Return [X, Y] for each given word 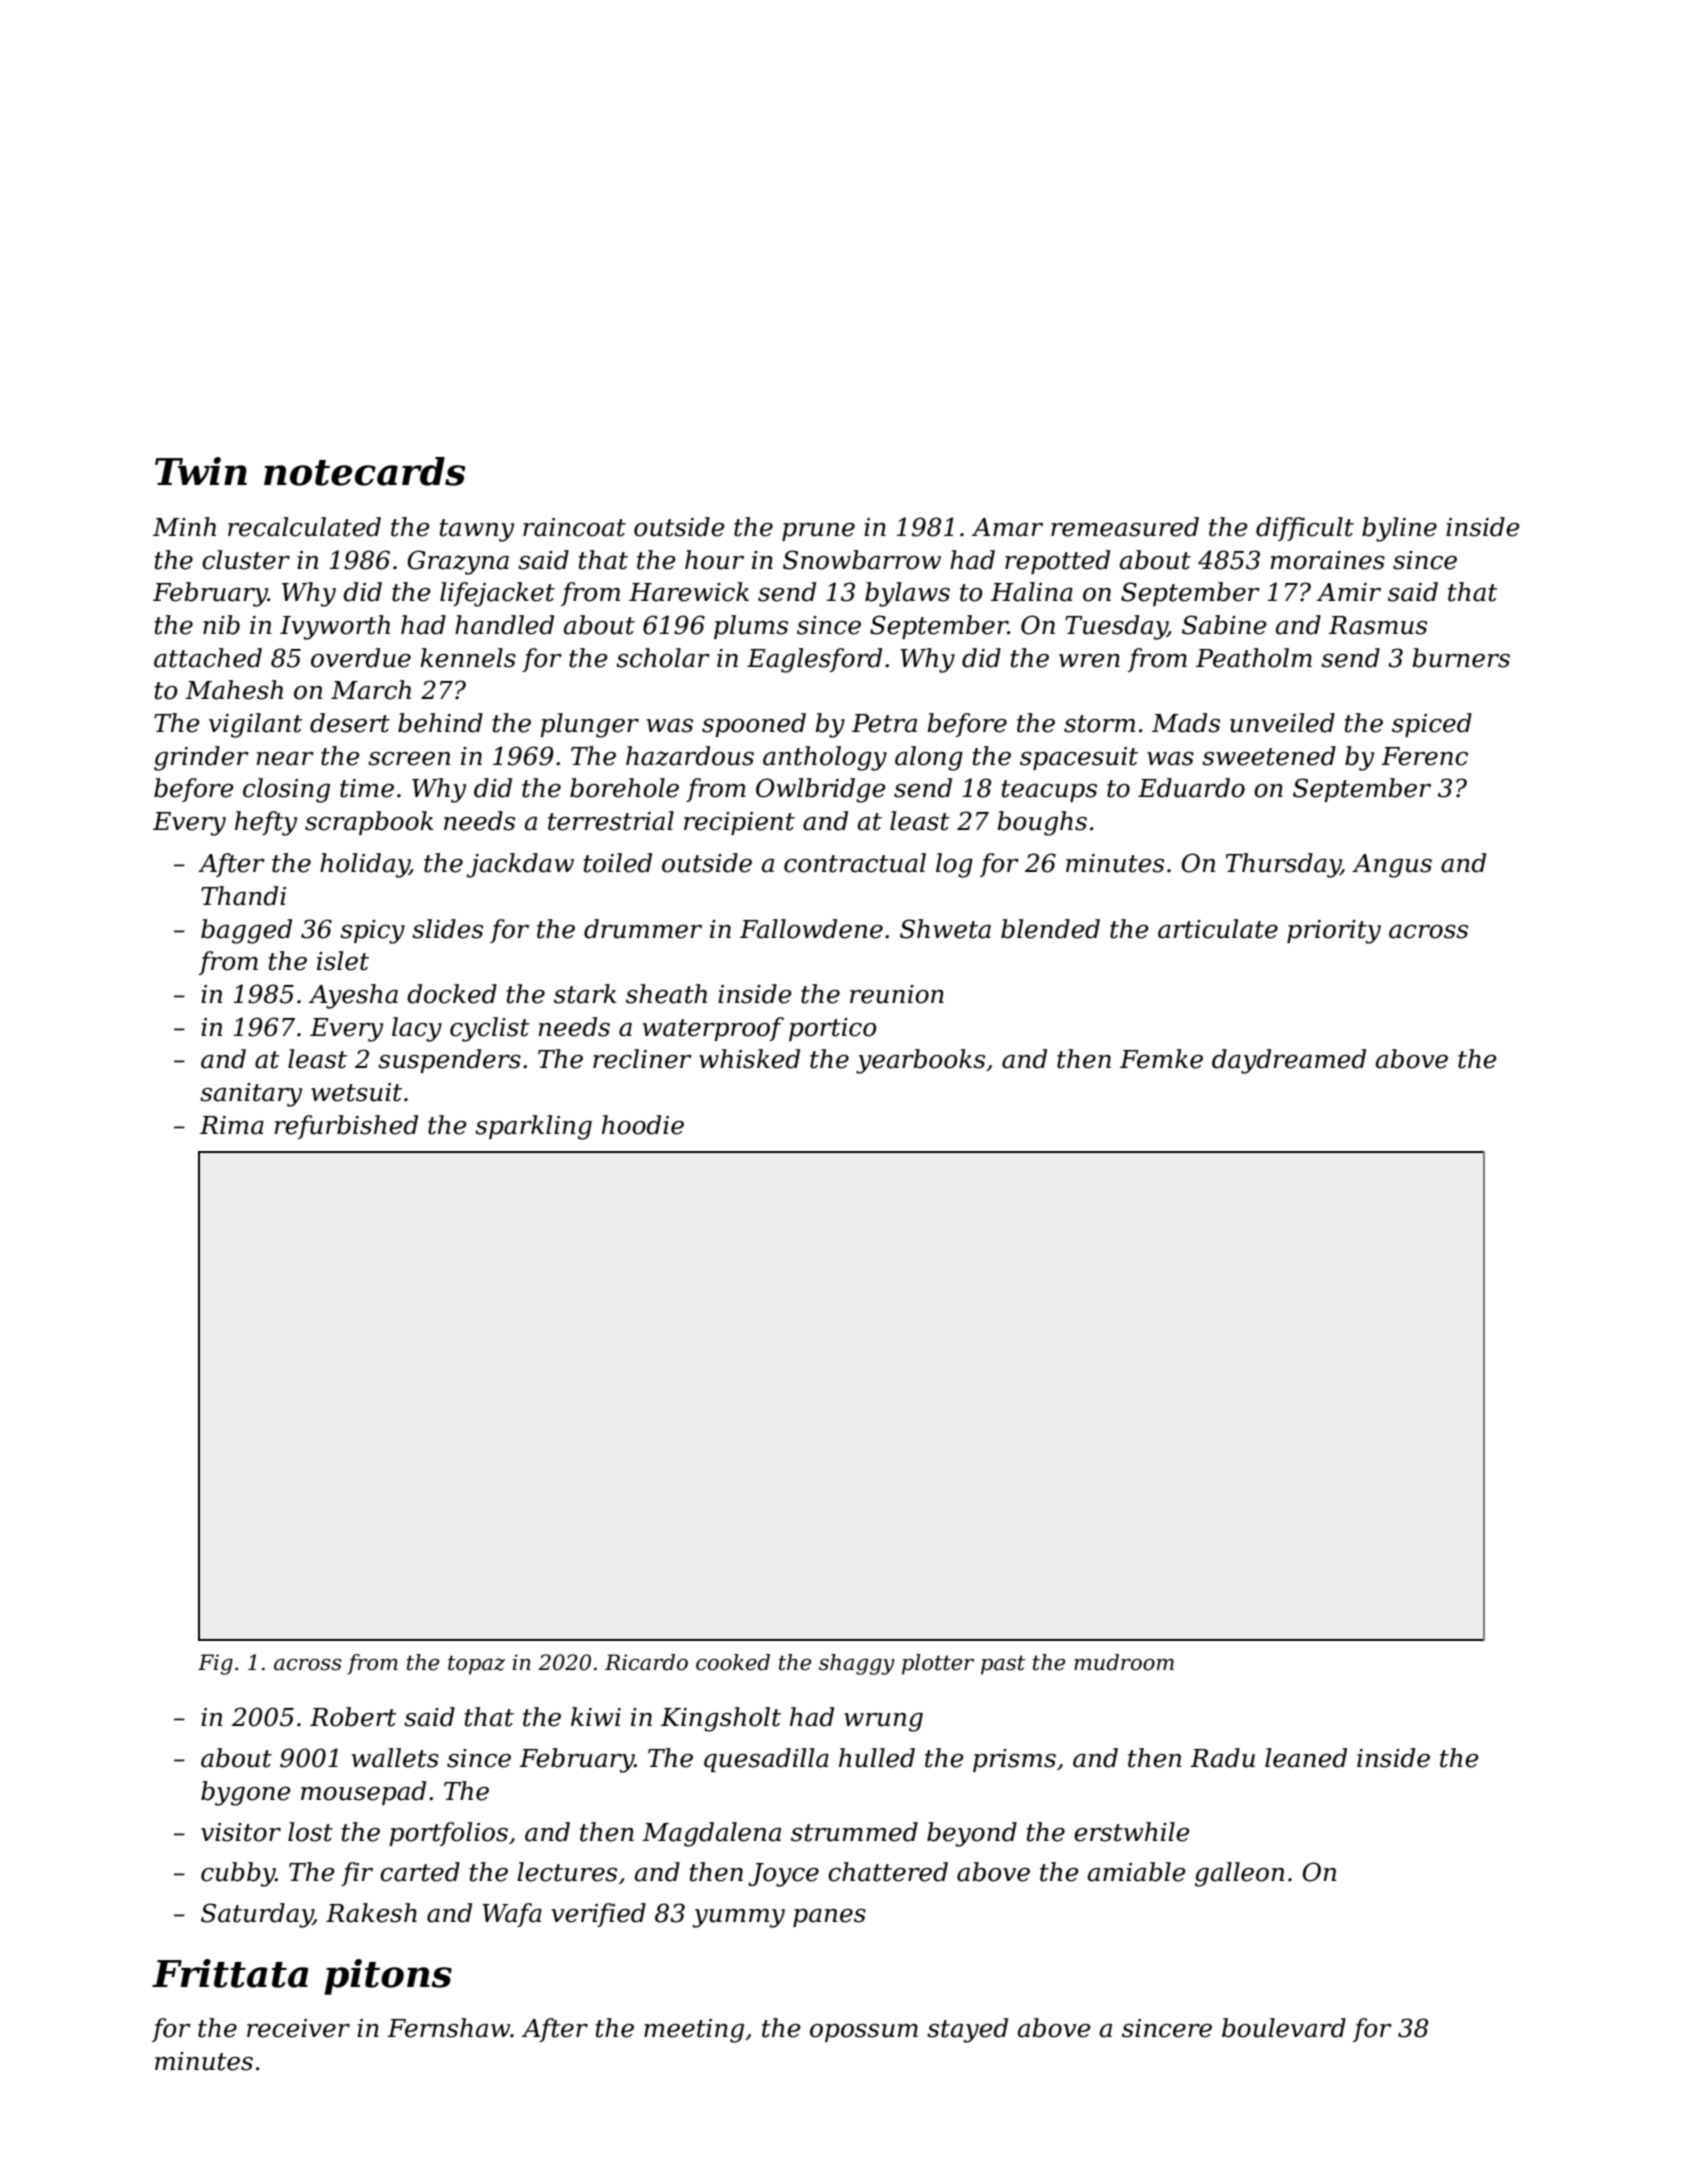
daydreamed [1289, 1061]
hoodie [643, 1125]
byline [1399, 529]
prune [818, 532]
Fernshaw [448, 2028]
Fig [215, 1664]
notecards [364, 471]
